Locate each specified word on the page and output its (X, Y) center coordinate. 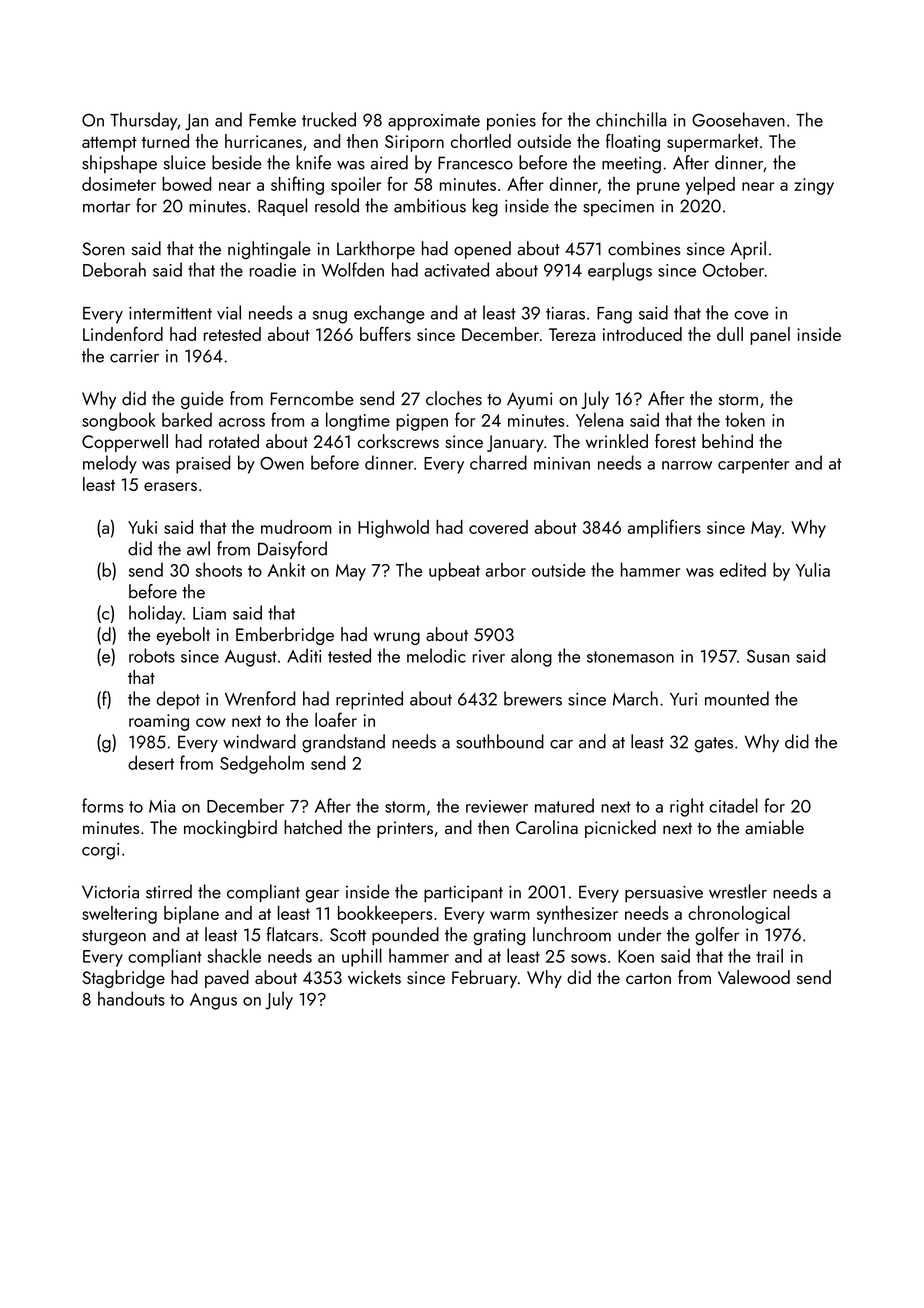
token (745, 419)
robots (152, 655)
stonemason (630, 657)
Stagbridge (123, 979)
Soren (103, 249)
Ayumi (529, 400)
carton (648, 978)
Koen (636, 956)
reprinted (369, 700)
